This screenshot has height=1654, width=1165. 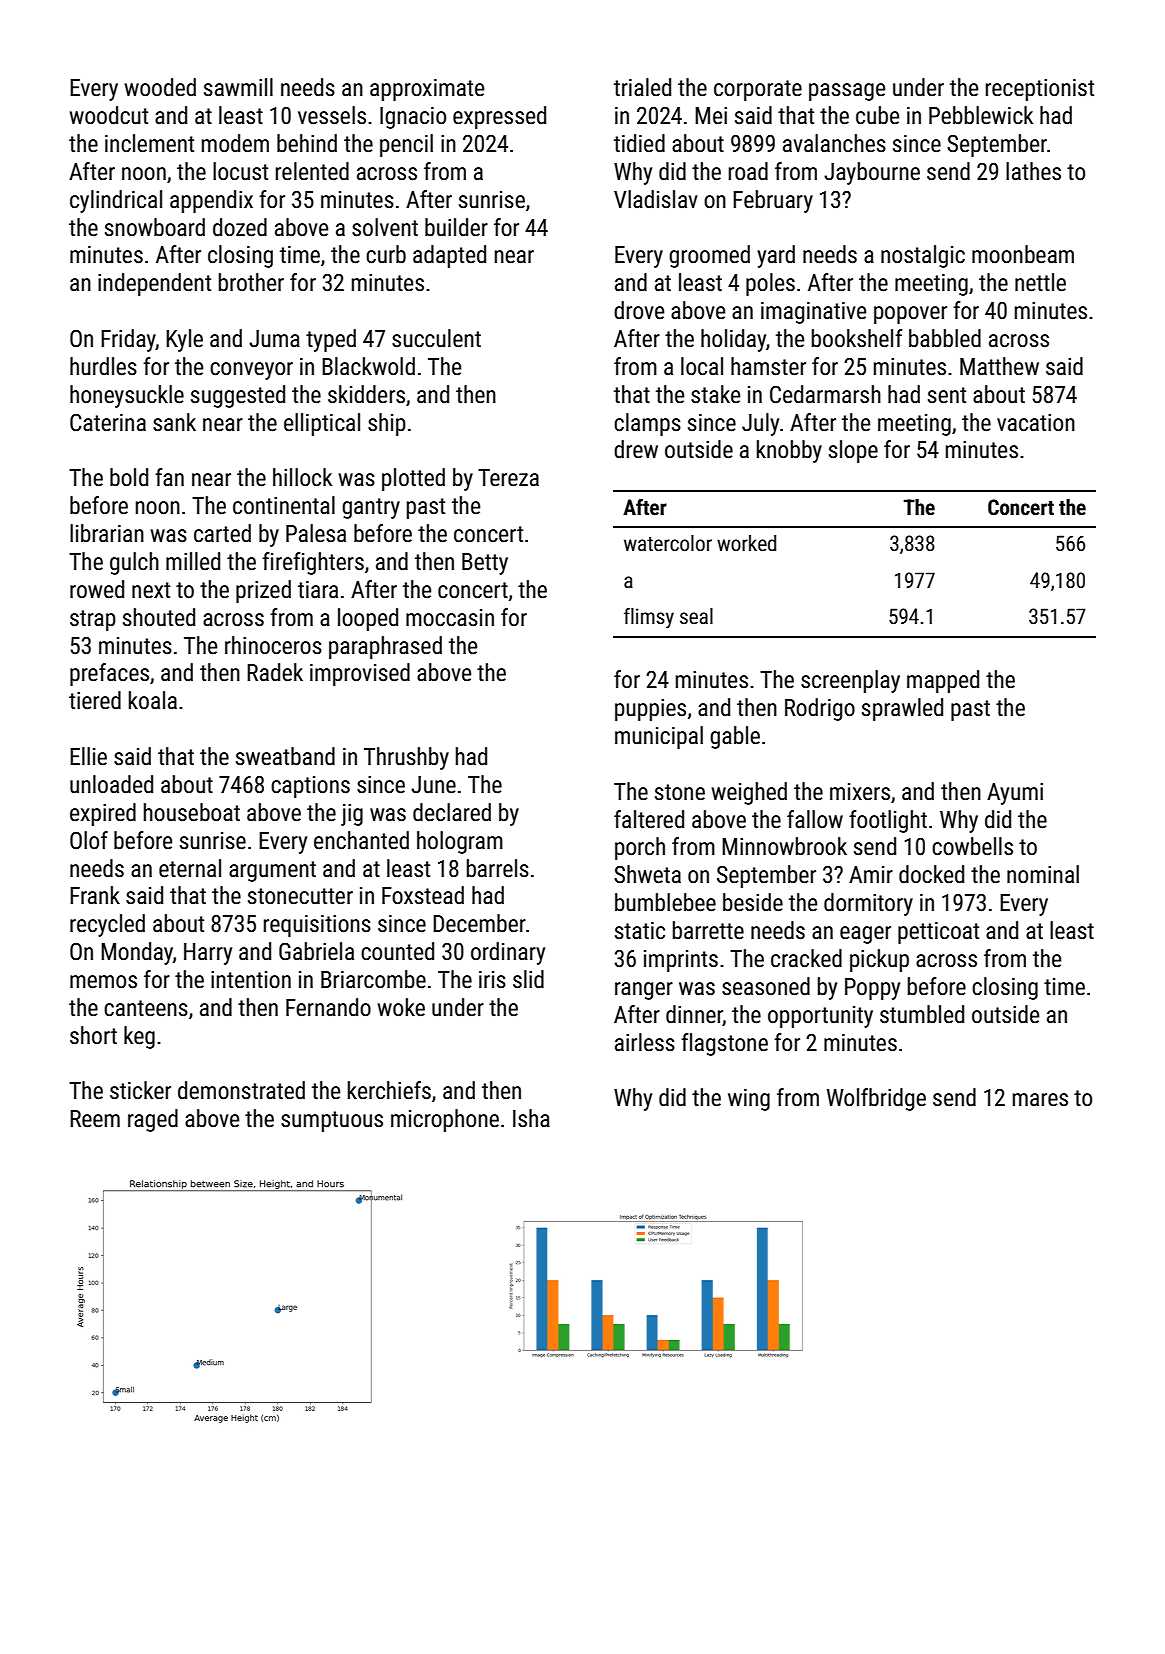 I want to click on Reem, so click(x=95, y=1119).
